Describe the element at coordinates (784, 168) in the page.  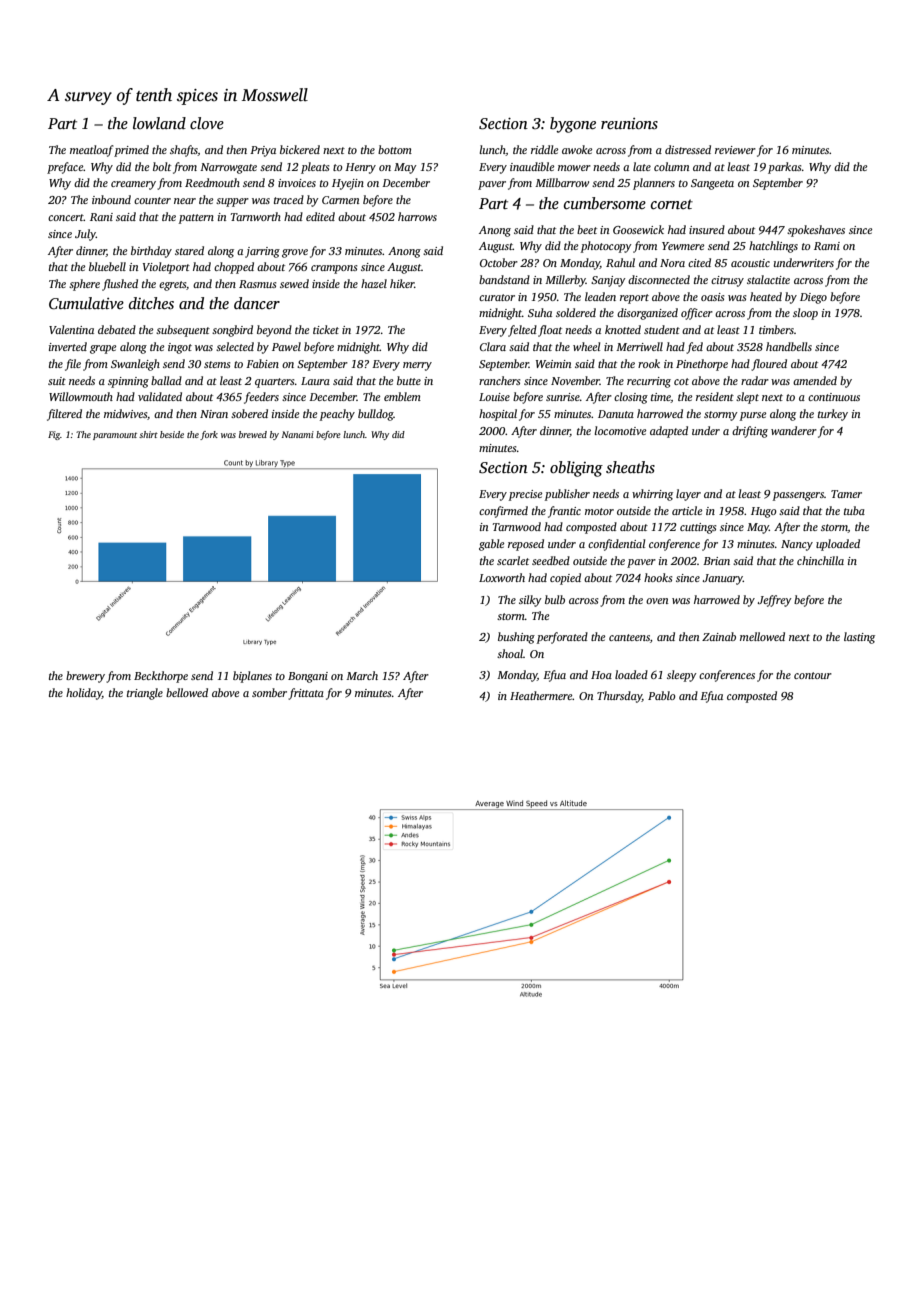
I see `parkas` at that location.
